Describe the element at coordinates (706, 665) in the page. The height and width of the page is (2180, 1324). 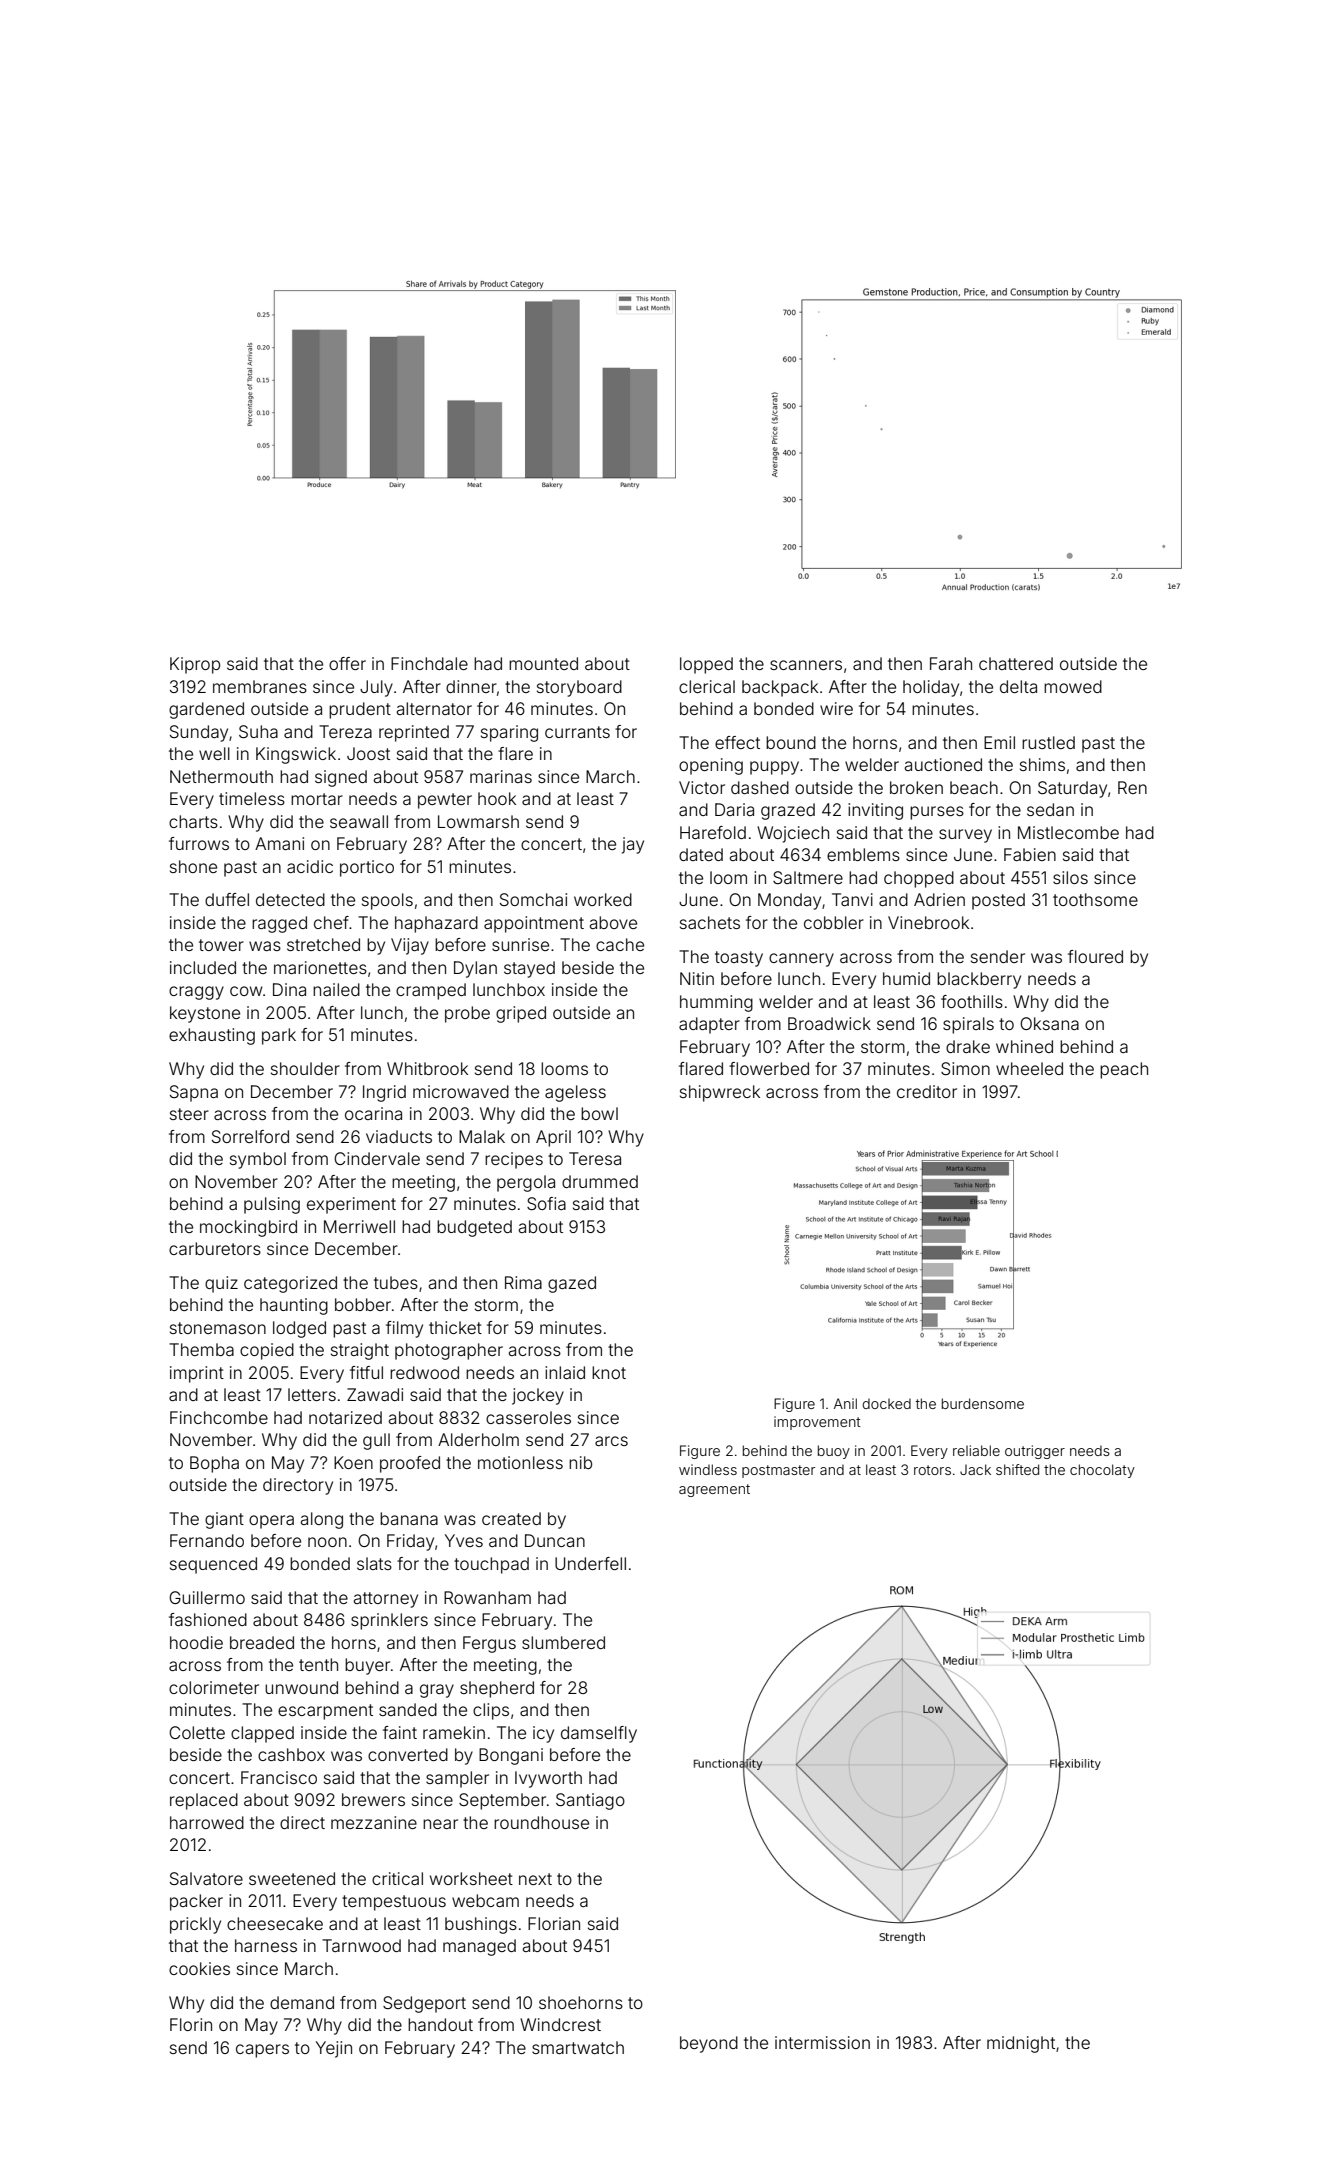
I see `lopped` at that location.
